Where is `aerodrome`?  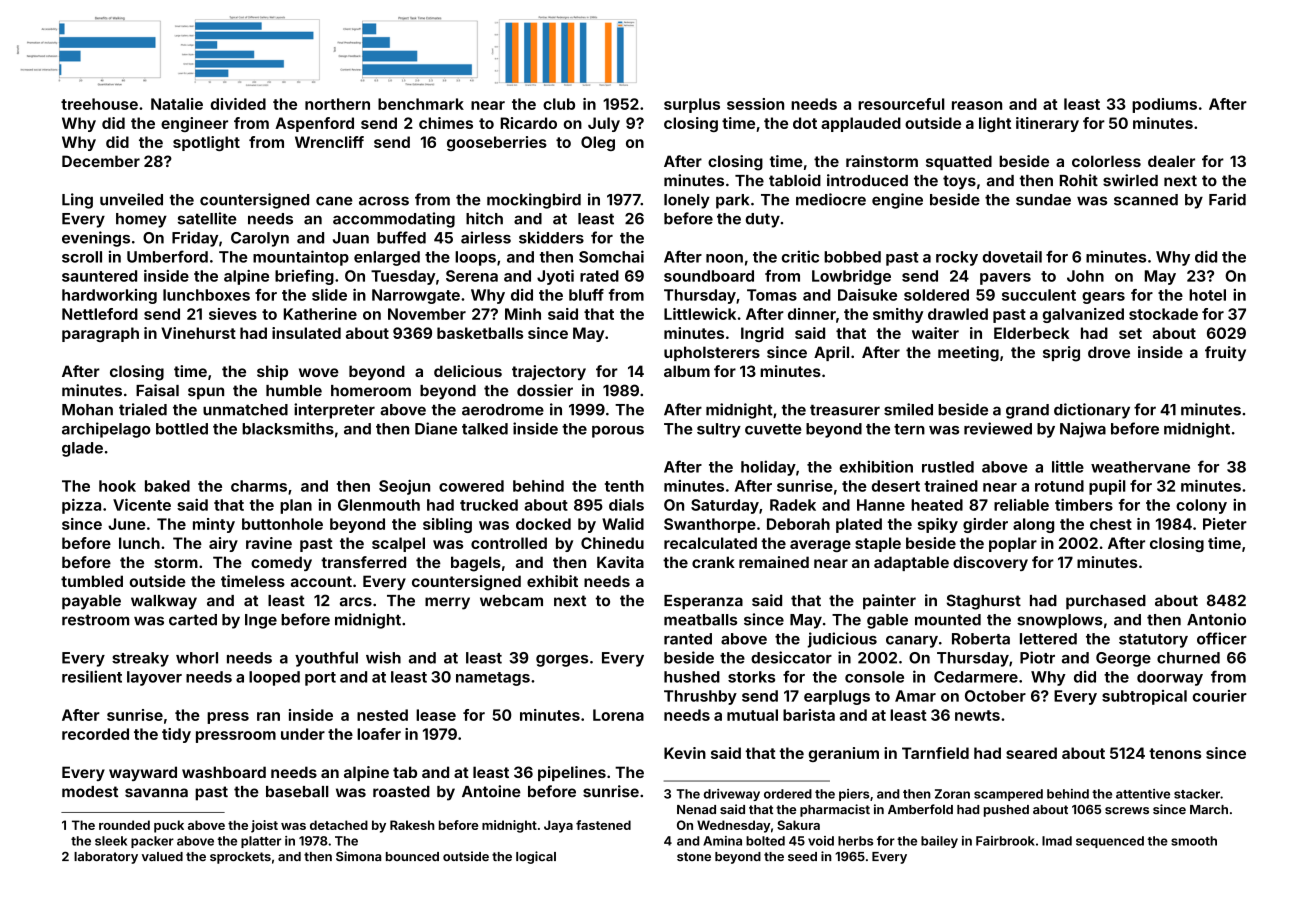
aerodrome is located at coordinates (503, 410).
